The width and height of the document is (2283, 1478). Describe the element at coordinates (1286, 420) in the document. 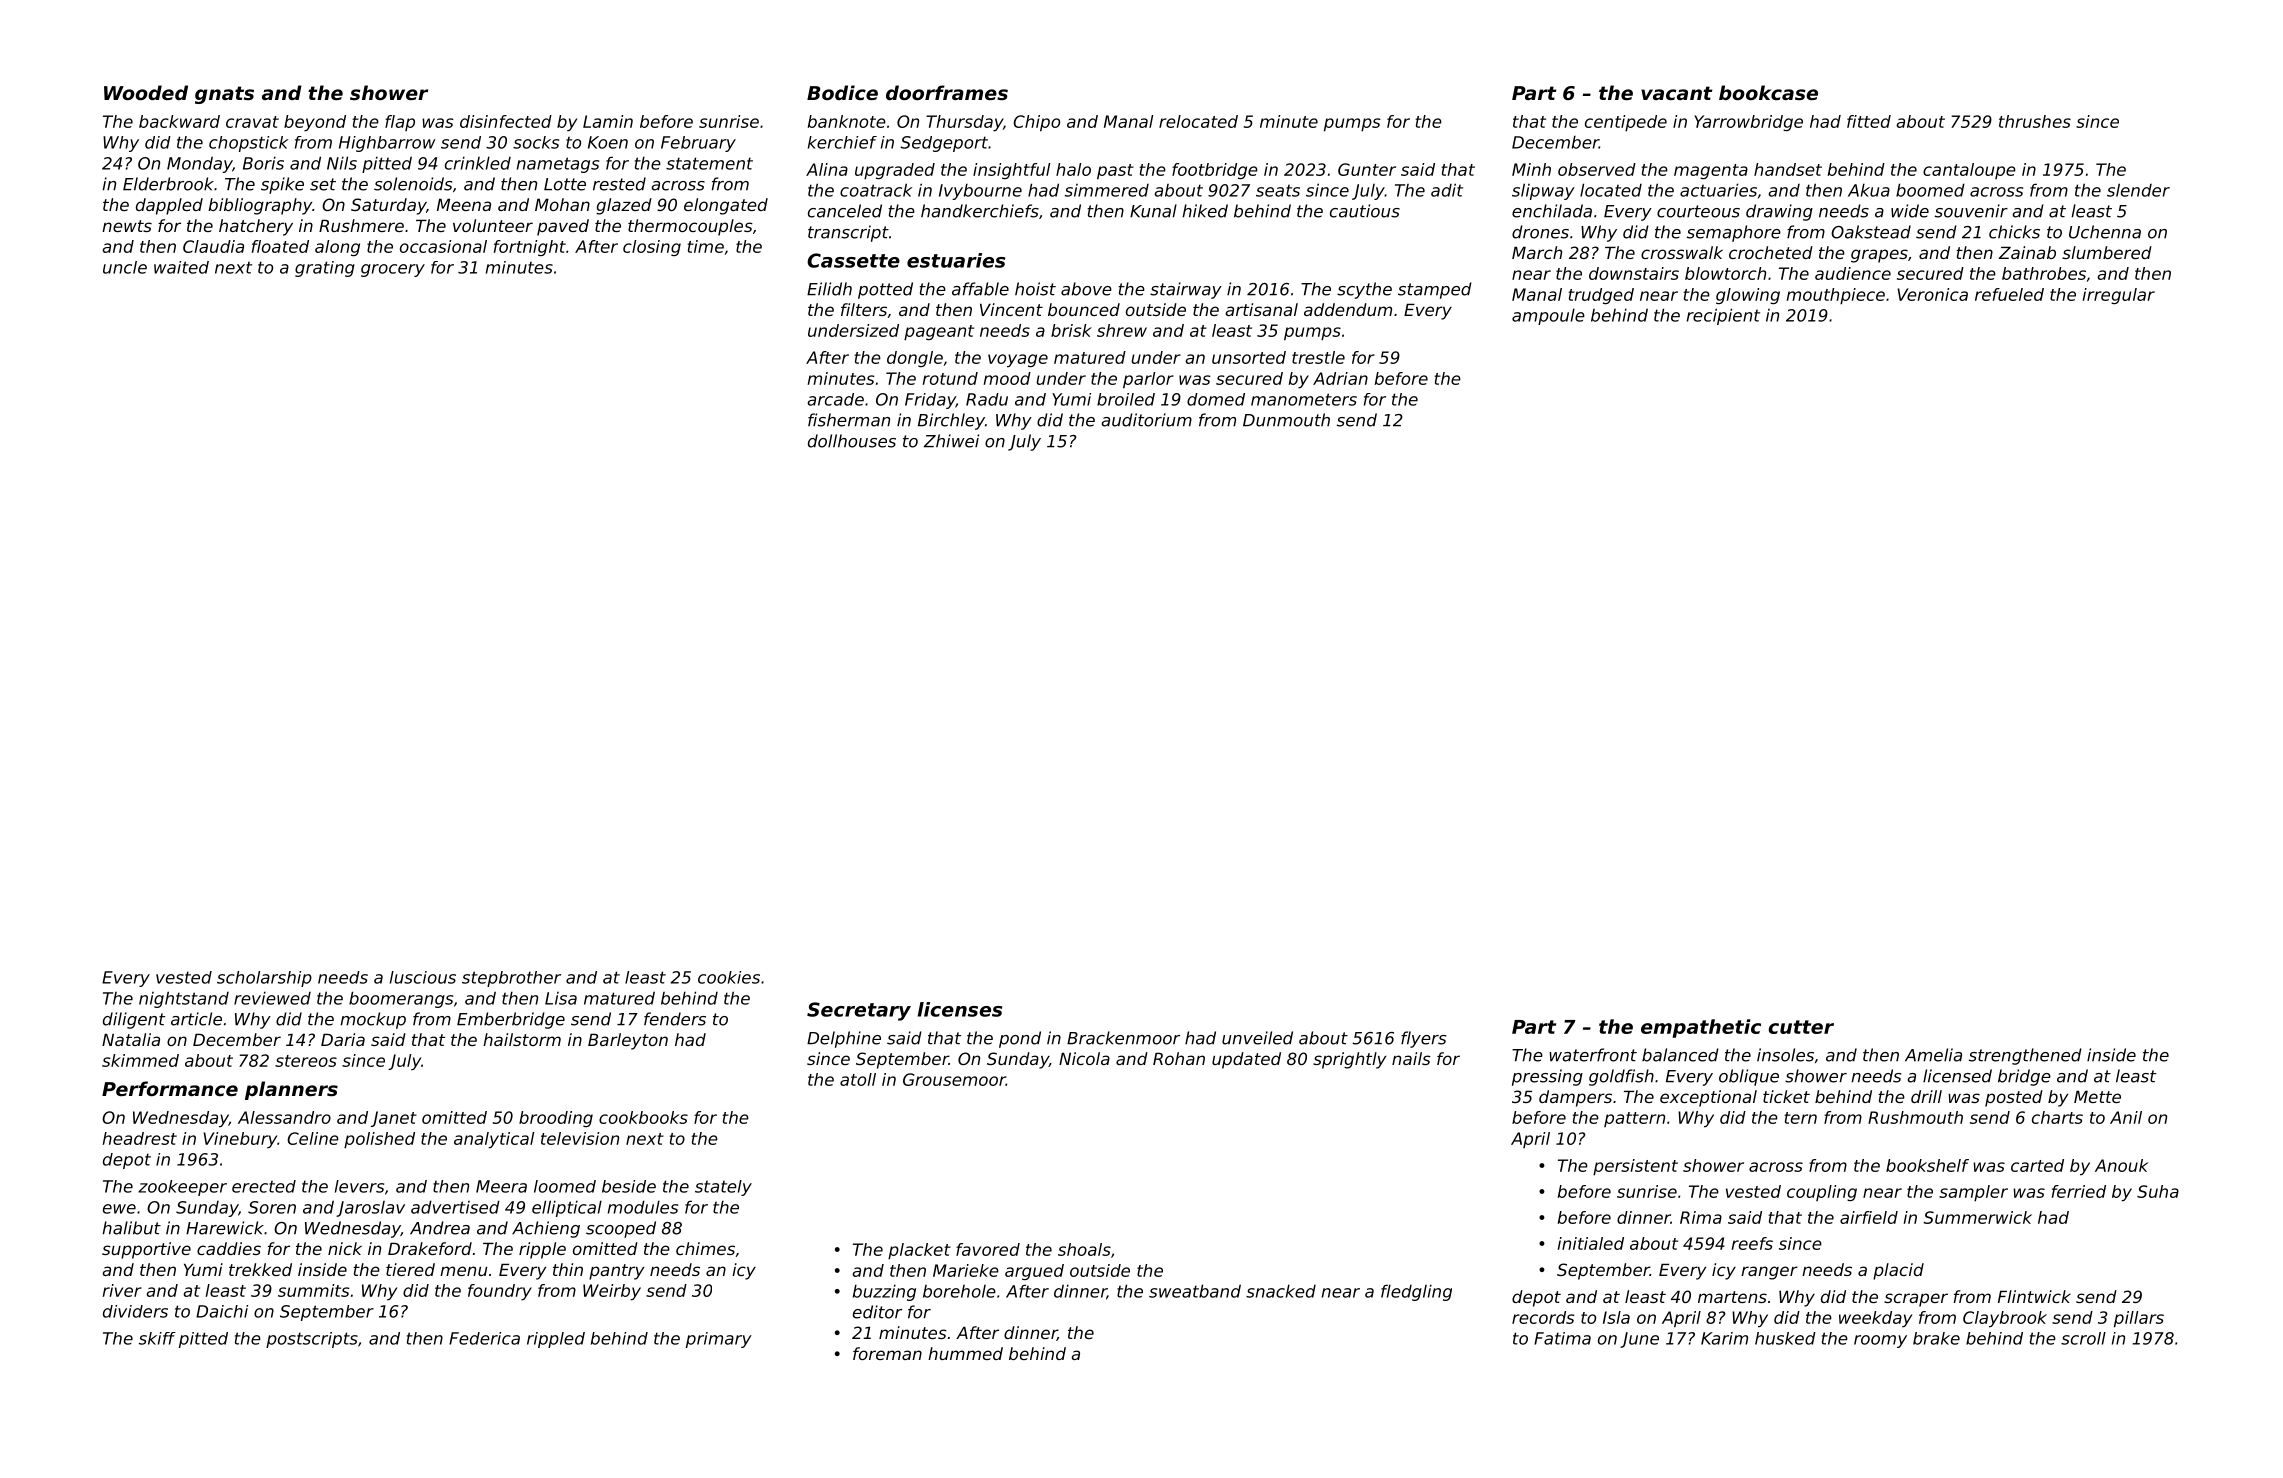

I see `Dunmouth` at that location.
